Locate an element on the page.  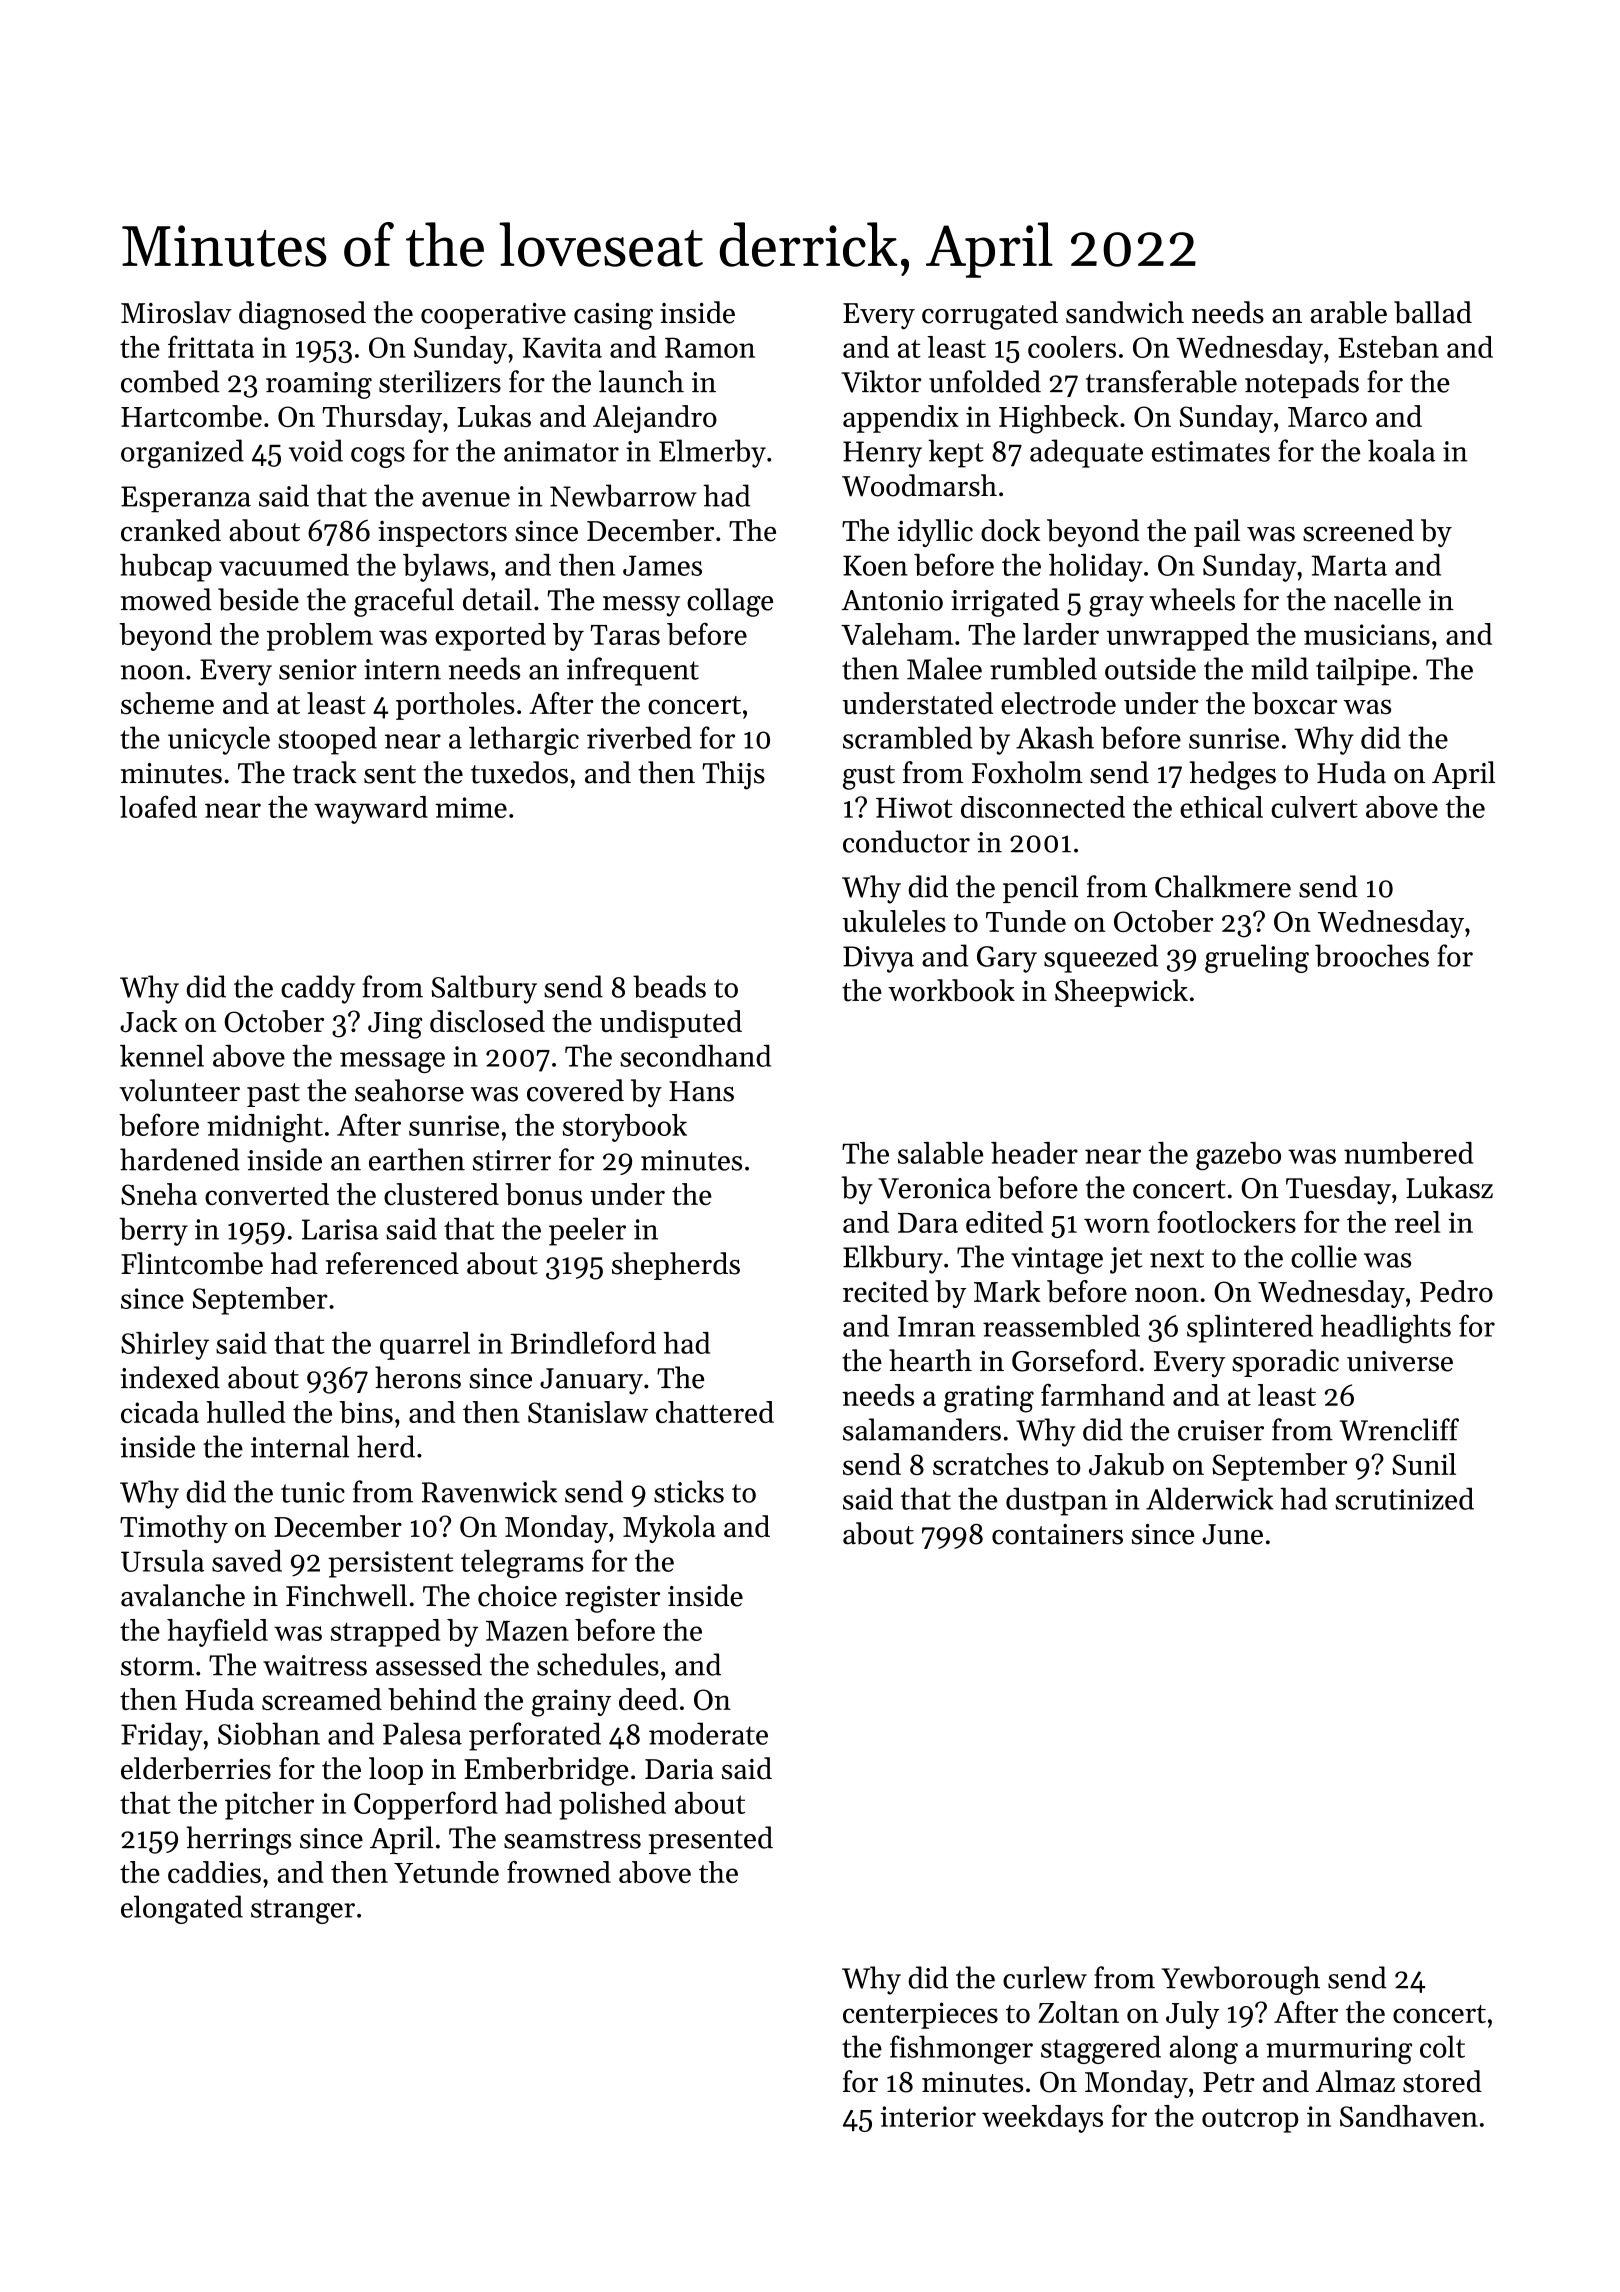
Miroslav is located at coordinates (176, 312).
